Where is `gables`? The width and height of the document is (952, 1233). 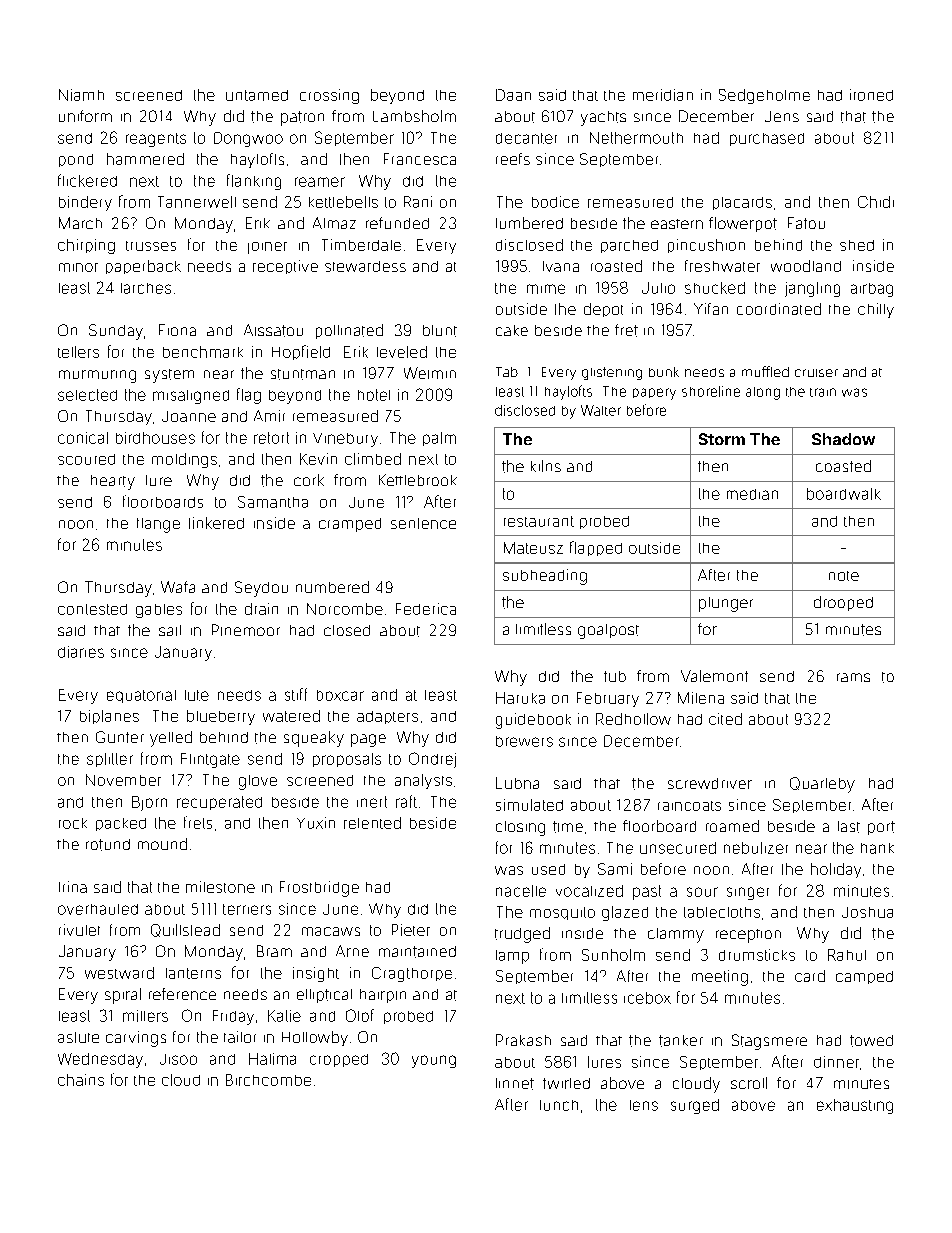
gables is located at coordinates (159, 611).
